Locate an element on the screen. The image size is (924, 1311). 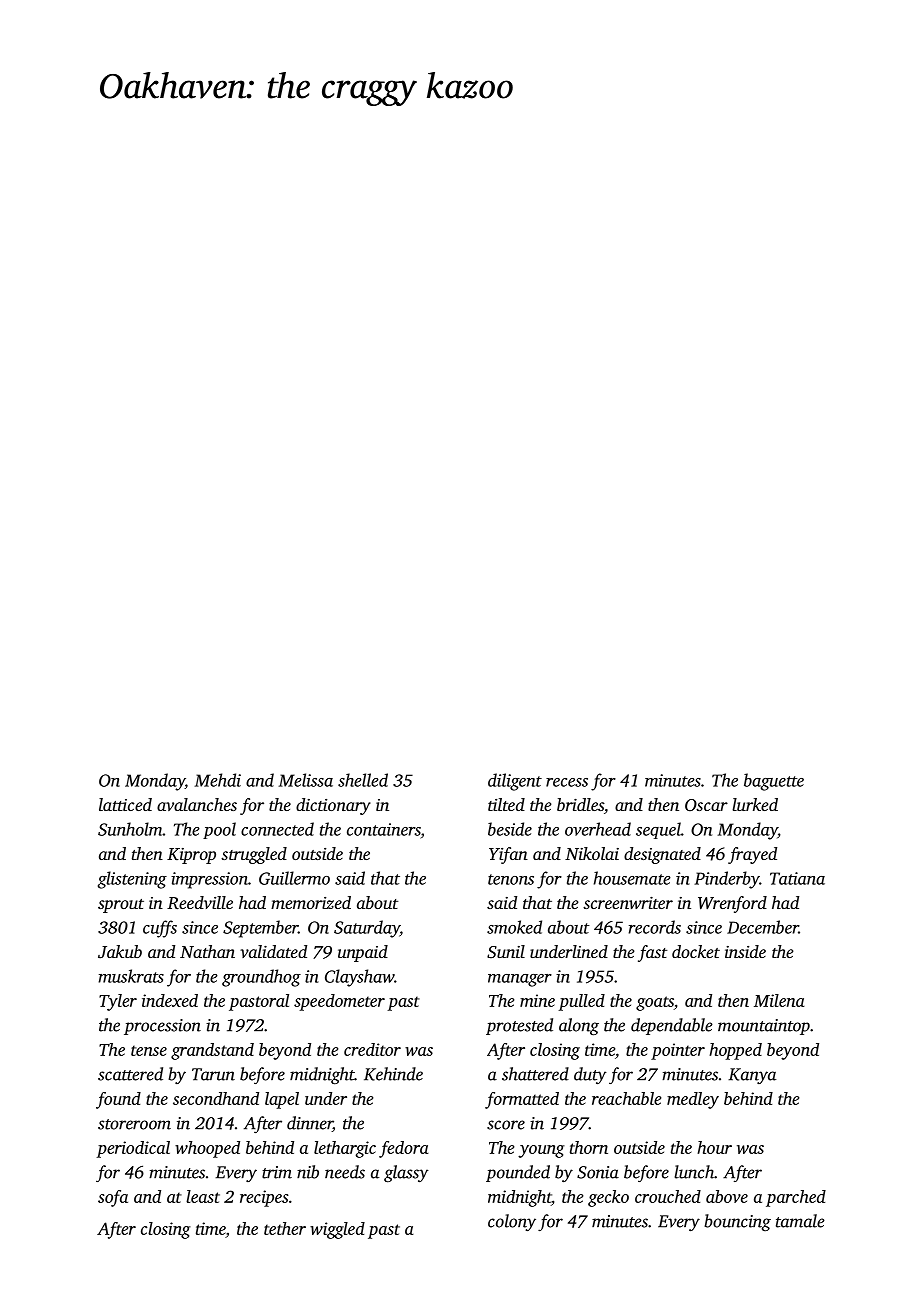
reachable is located at coordinates (626, 1098).
